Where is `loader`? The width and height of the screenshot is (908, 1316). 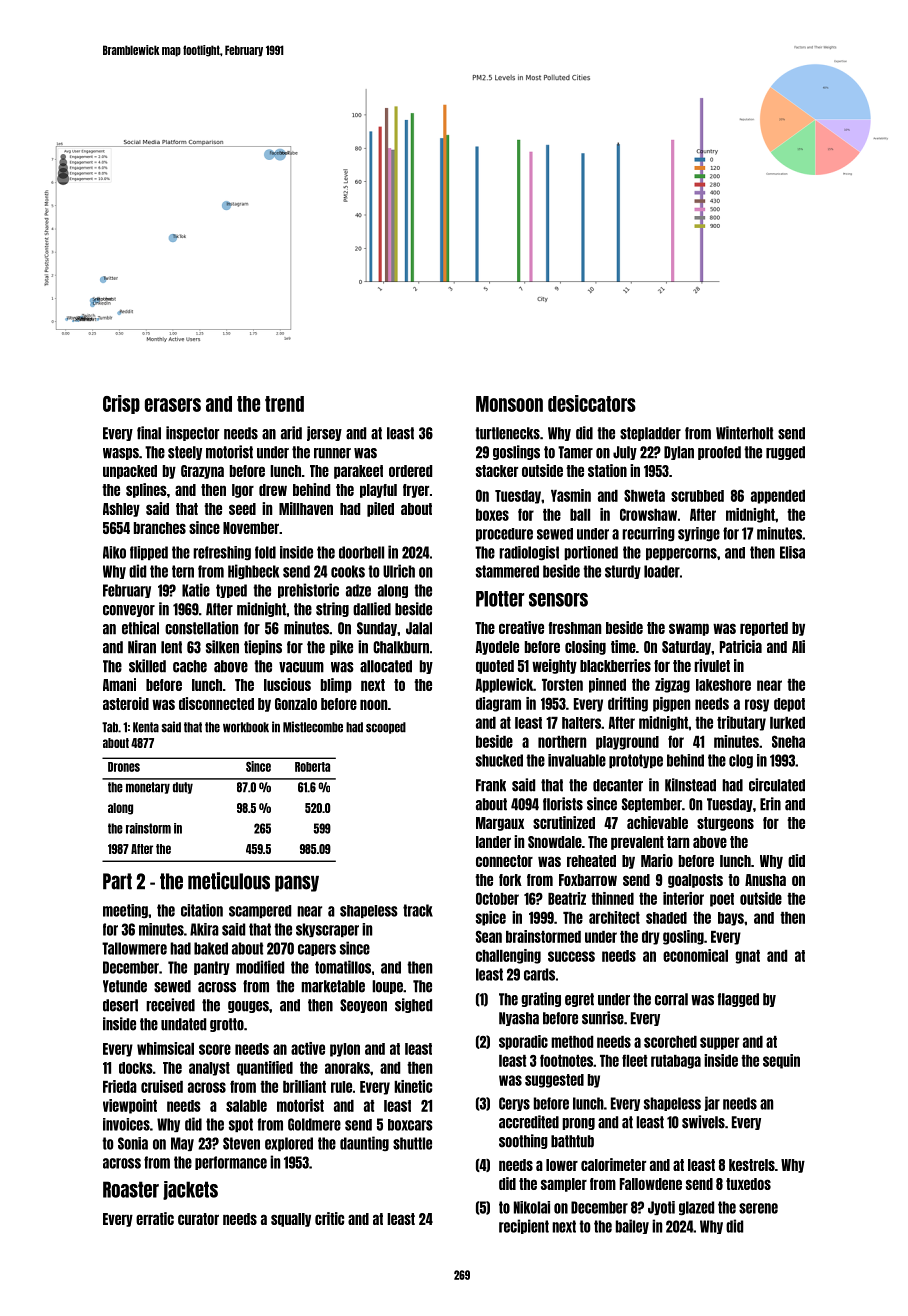 loader is located at coordinates (662, 571).
